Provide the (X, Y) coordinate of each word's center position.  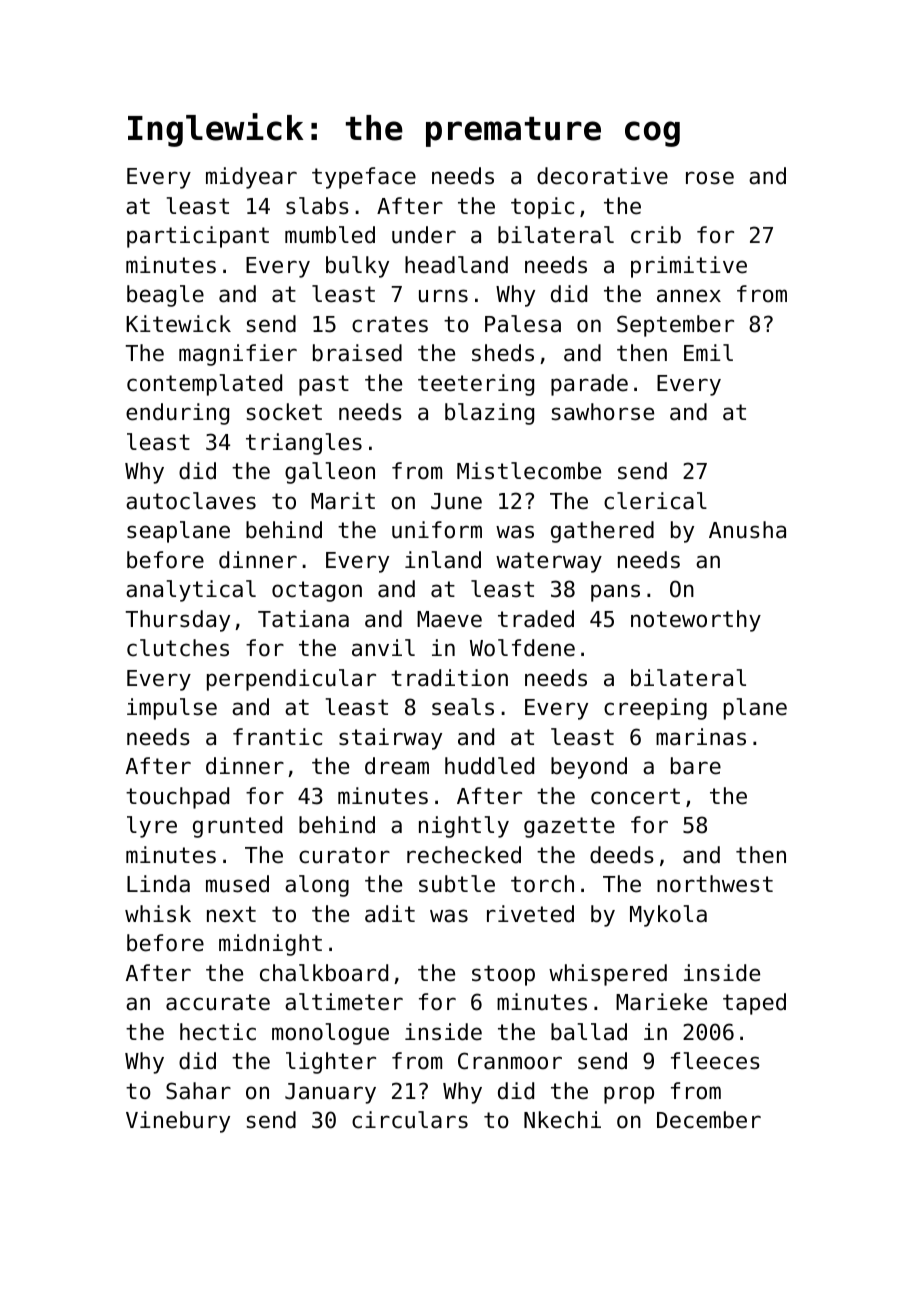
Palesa (523, 324)
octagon (317, 591)
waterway (549, 562)
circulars (410, 1120)
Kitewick (178, 324)
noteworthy (696, 621)
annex (689, 296)
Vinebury (178, 1122)
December (709, 1120)
